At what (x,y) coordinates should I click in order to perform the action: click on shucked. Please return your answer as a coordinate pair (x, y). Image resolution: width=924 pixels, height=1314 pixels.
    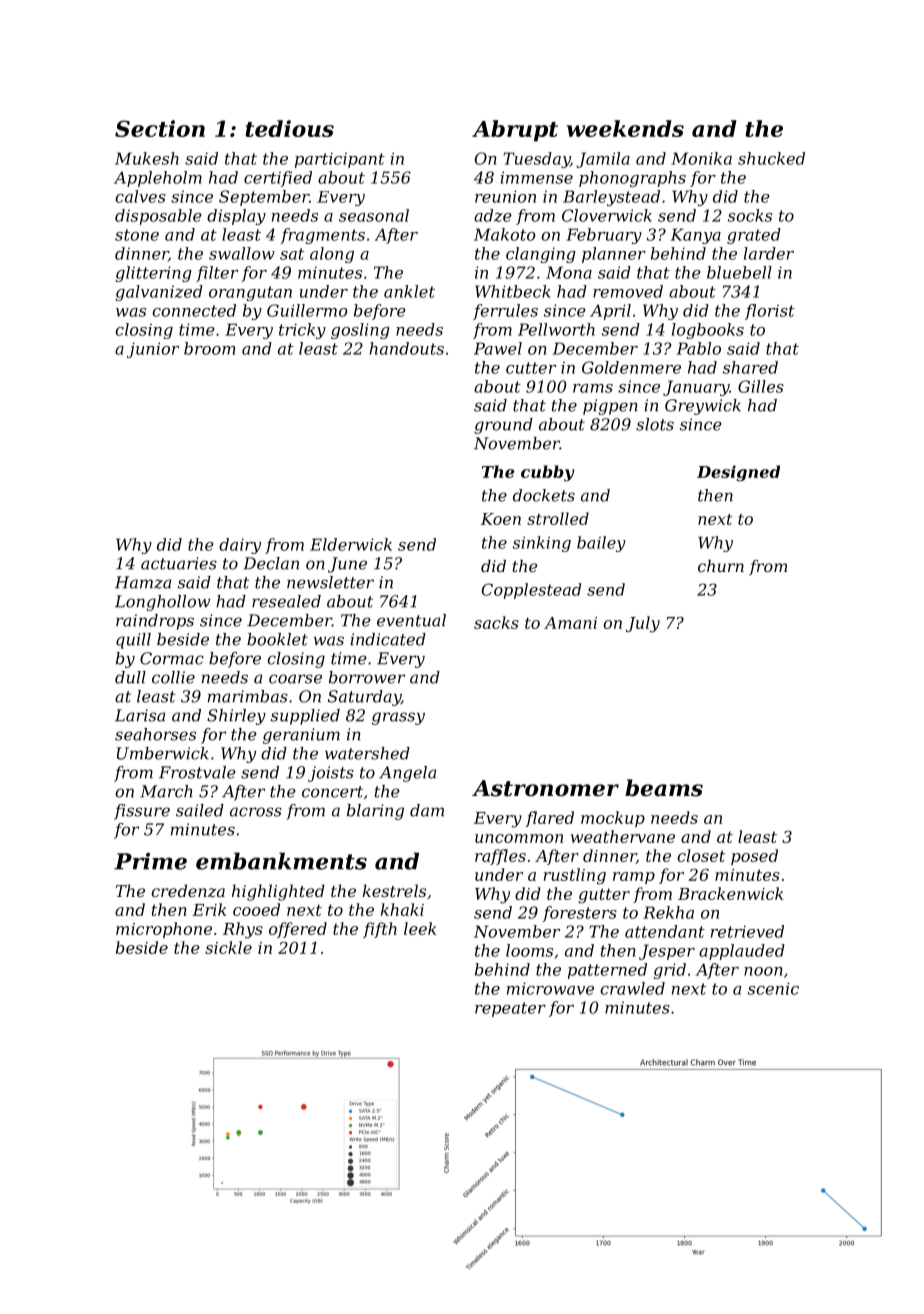
    Looking at the image, I should click on (771, 158).
